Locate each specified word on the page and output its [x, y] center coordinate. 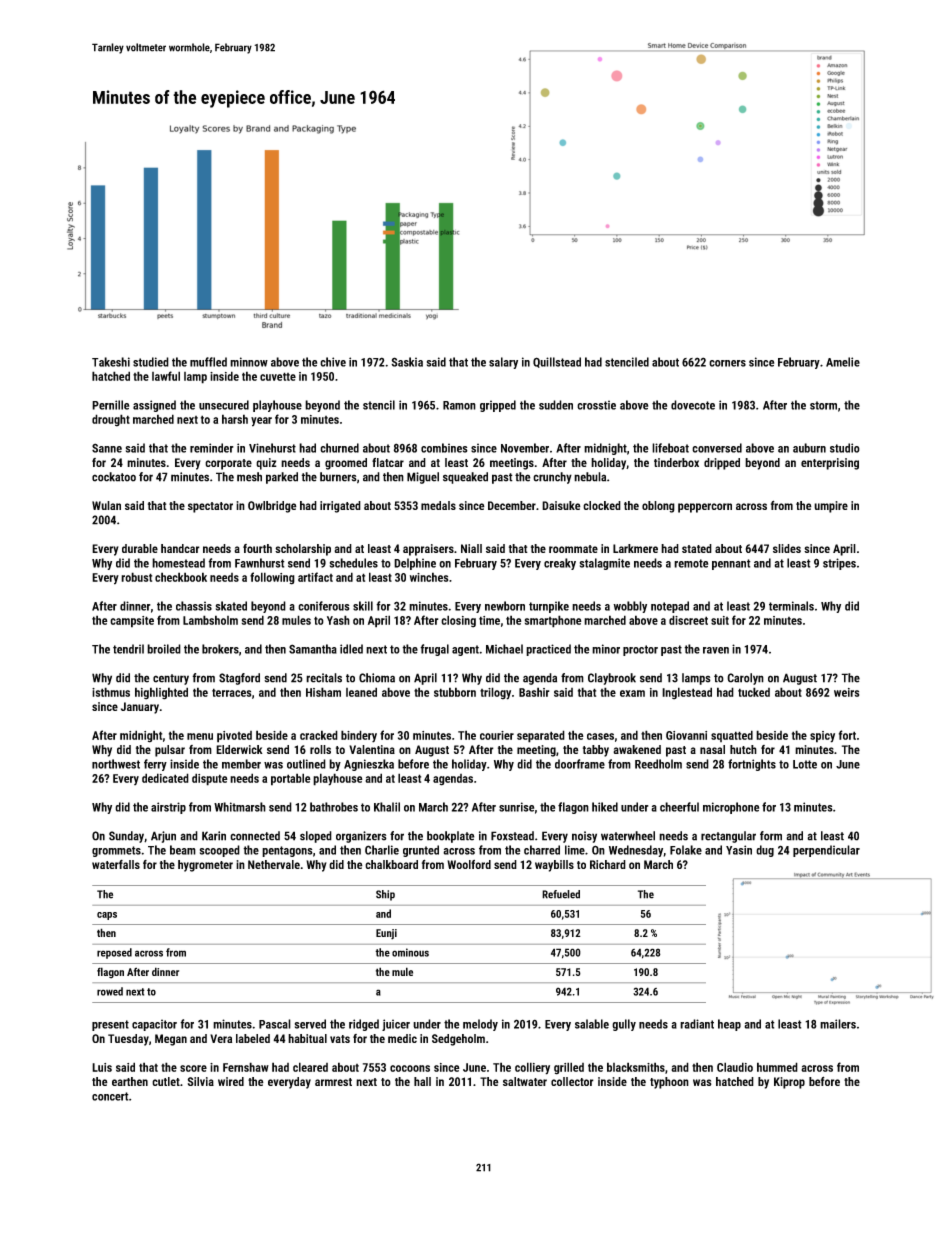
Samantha [313, 649]
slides [787, 548]
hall [422, 1081]
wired [231, 1081]
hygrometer [205, 866]
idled [351, 649]
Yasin [739, 850]
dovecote [693, 405]
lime [575, 850]
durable [140, 548]
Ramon [459, 405]
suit [720, 620]
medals [438, 505]
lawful [166, 376]
